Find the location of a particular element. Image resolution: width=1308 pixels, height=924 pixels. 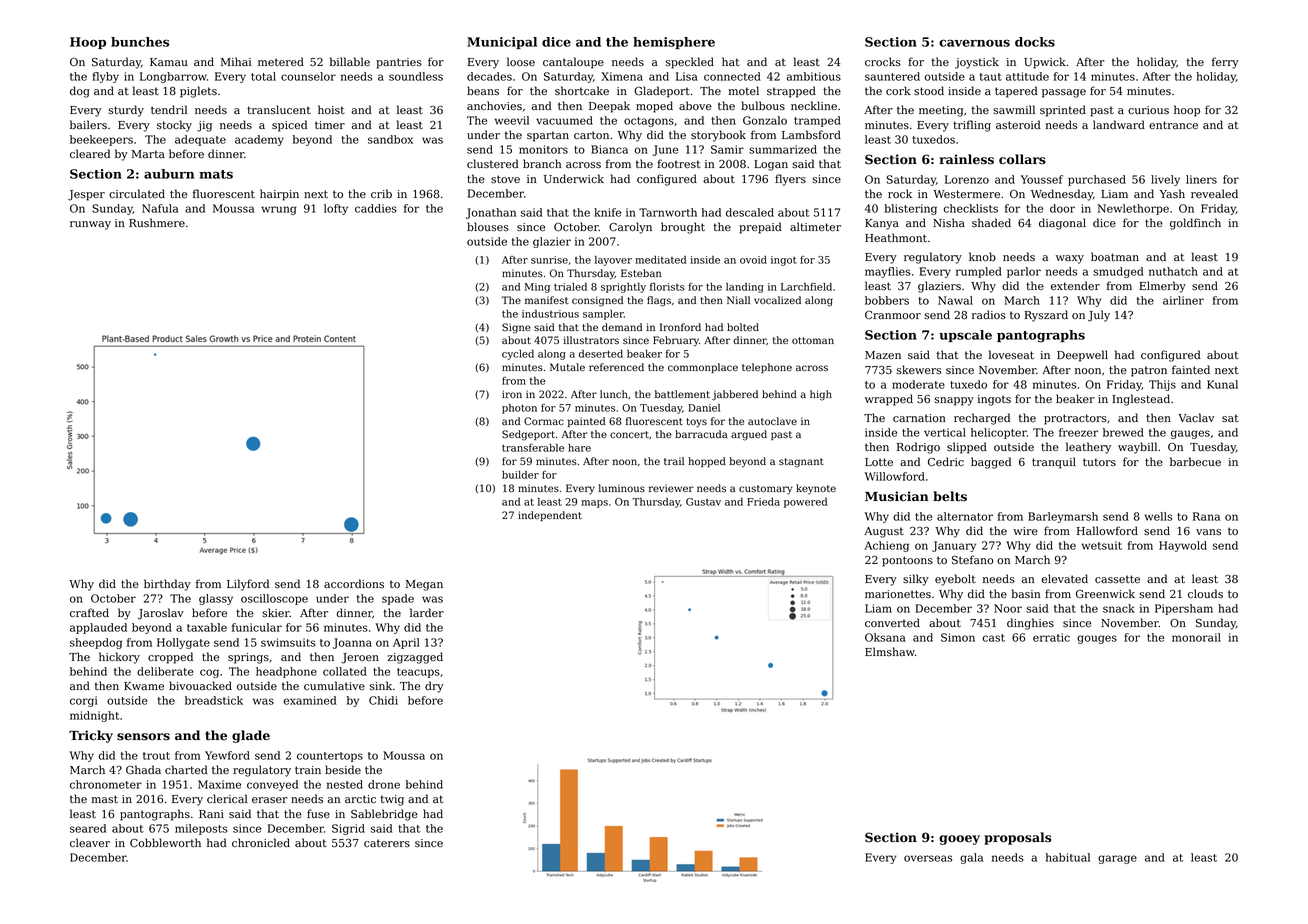

entrance is located at coordinates (1173, 125).
